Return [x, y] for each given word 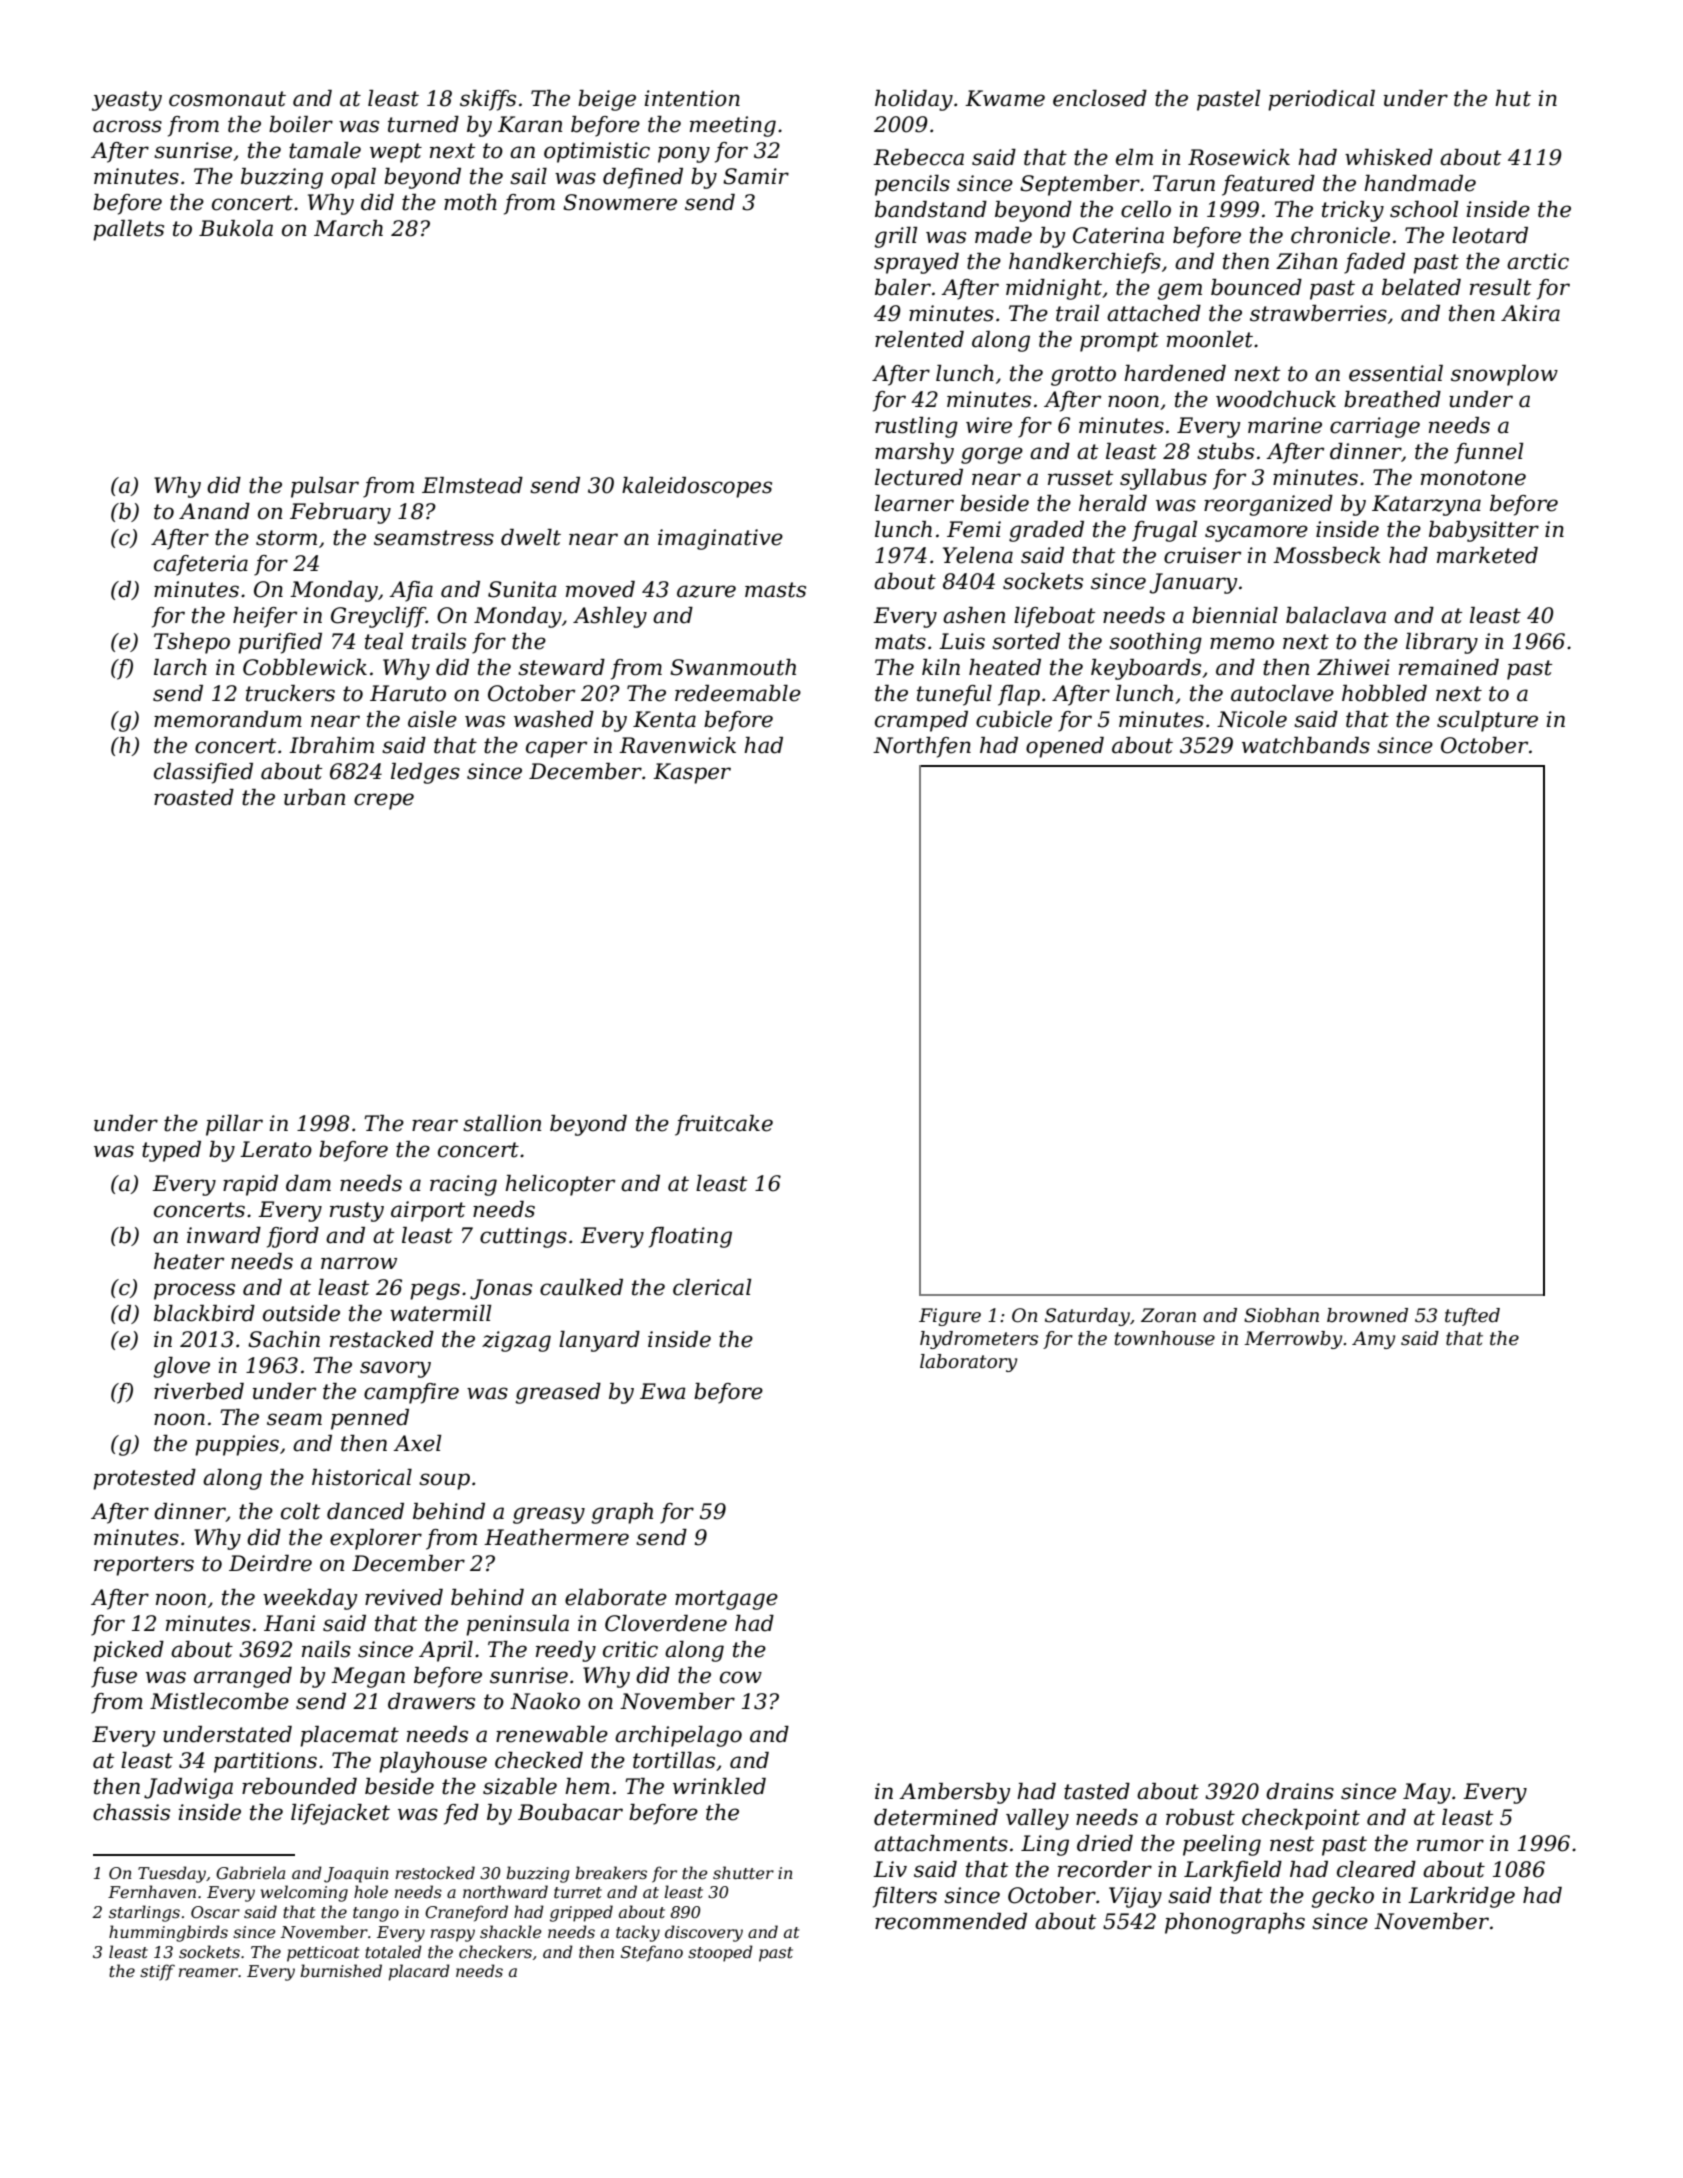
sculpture [1487, 721]
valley [1037, 1819]
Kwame [1005, 98]
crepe [384, 801]
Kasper [692, 773]
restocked [435, 1872]
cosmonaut [227, 99]
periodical [1321, 100]
